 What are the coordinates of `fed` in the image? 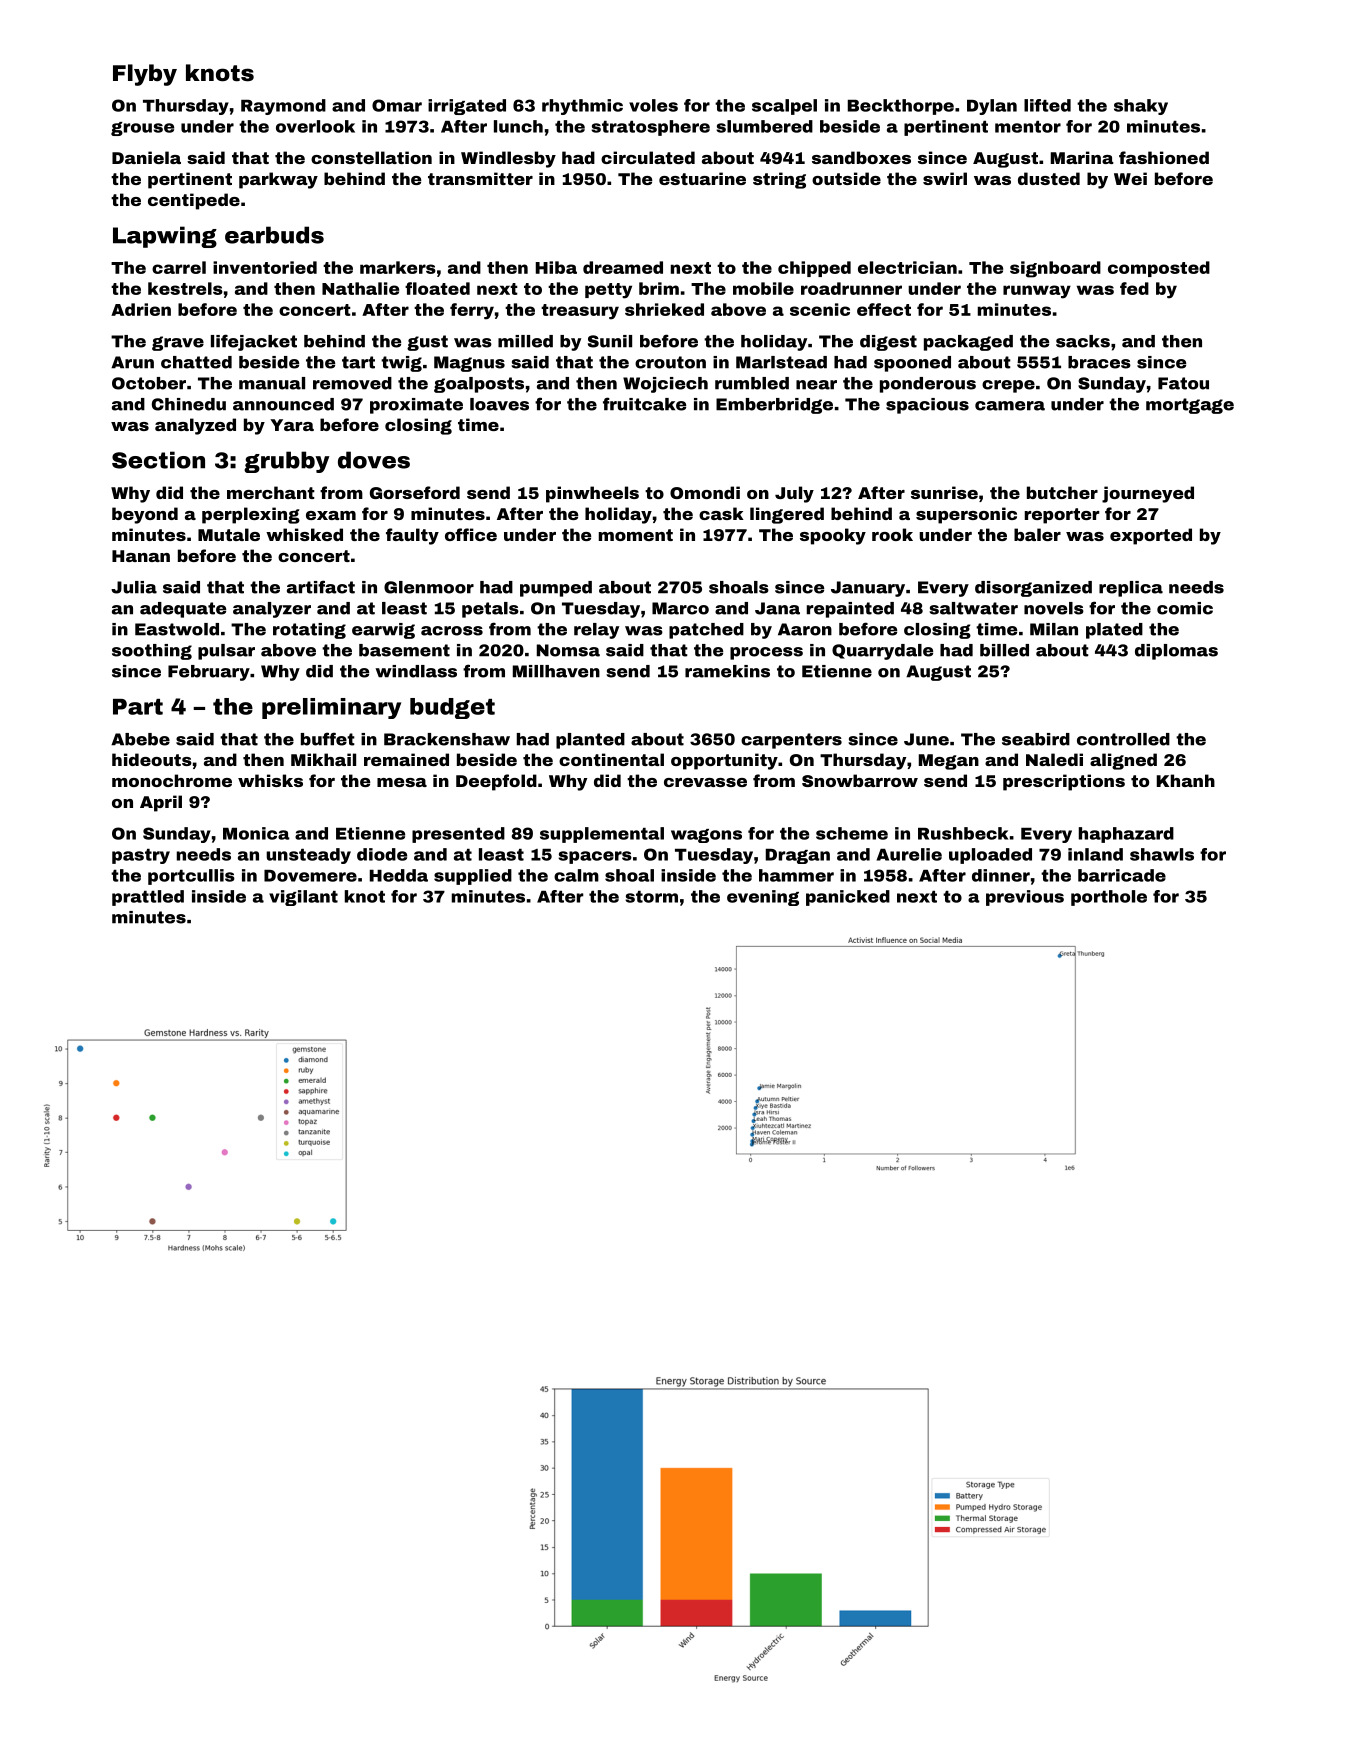 It's located at (1134, 288).
